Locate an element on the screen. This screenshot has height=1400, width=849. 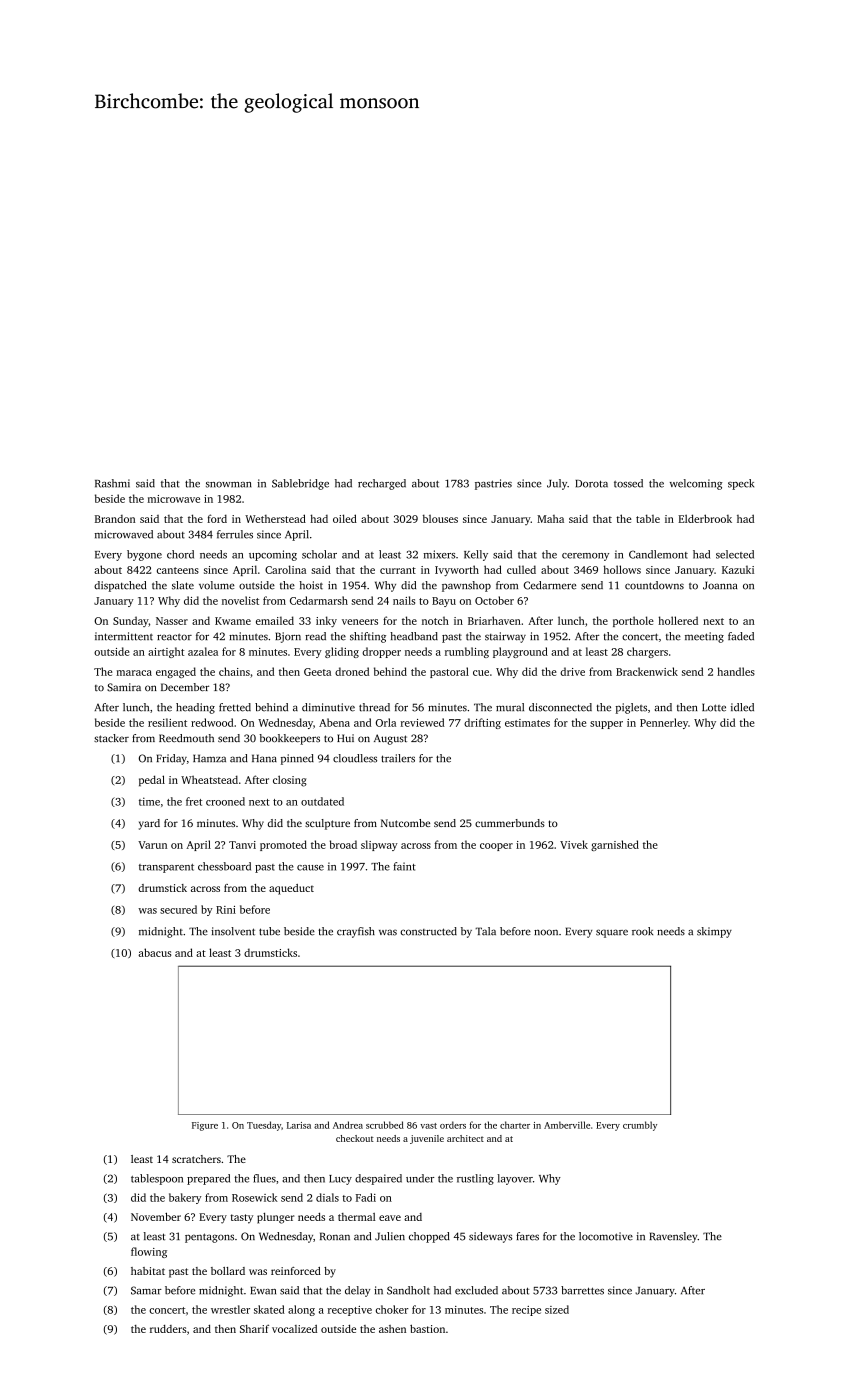
intermittent is located at coordinates (124, 636).
